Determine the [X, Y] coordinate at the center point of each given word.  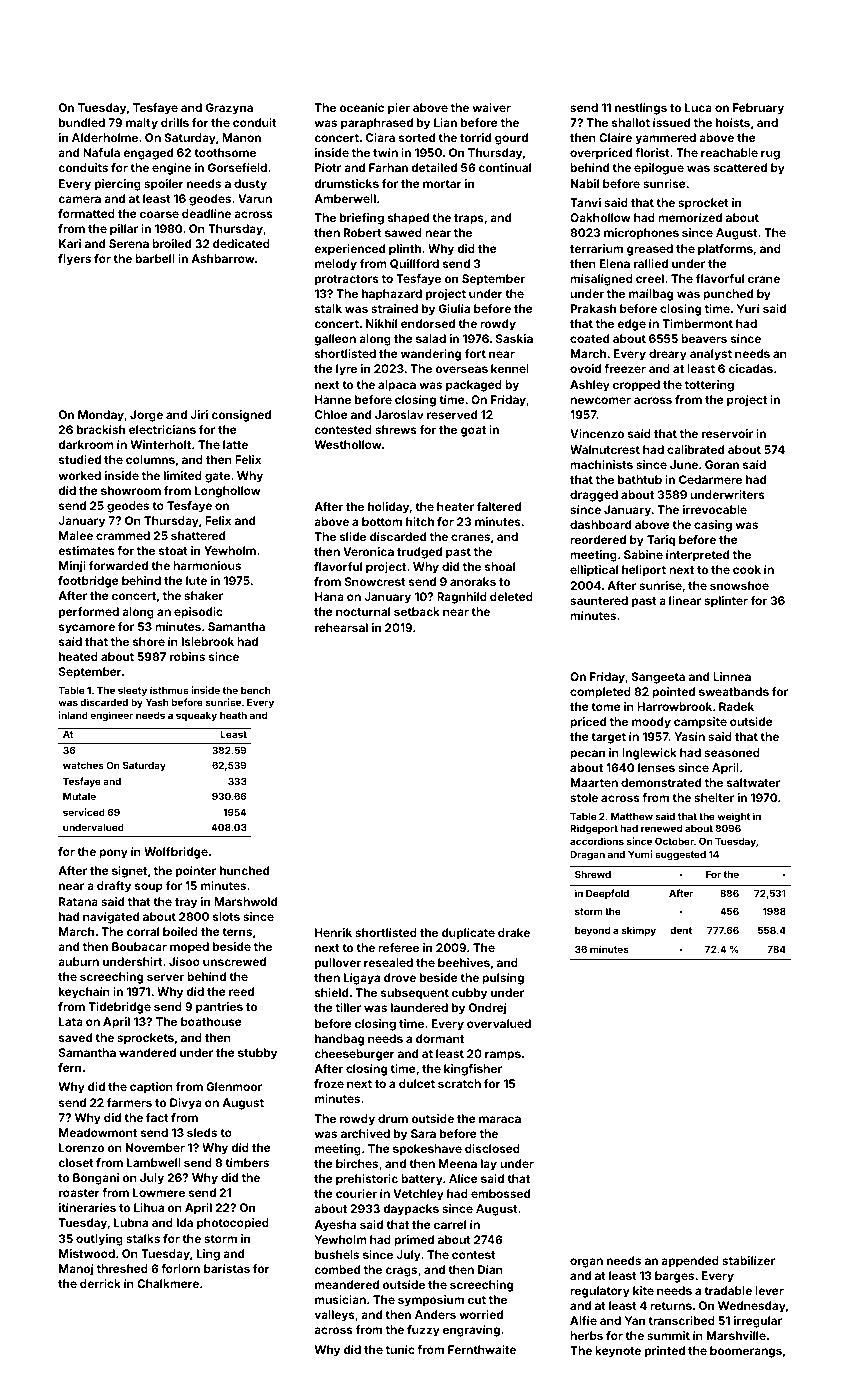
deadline [206, 213]
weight [733, 817]
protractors [347, 280]
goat [473, 431]
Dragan [587, 855]
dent [681, 930]
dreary [668, 355]
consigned [241, 416]
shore [149, 641]
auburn [78, 961]
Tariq [661, 541]
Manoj [76, 1270]
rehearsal [341, 627]
